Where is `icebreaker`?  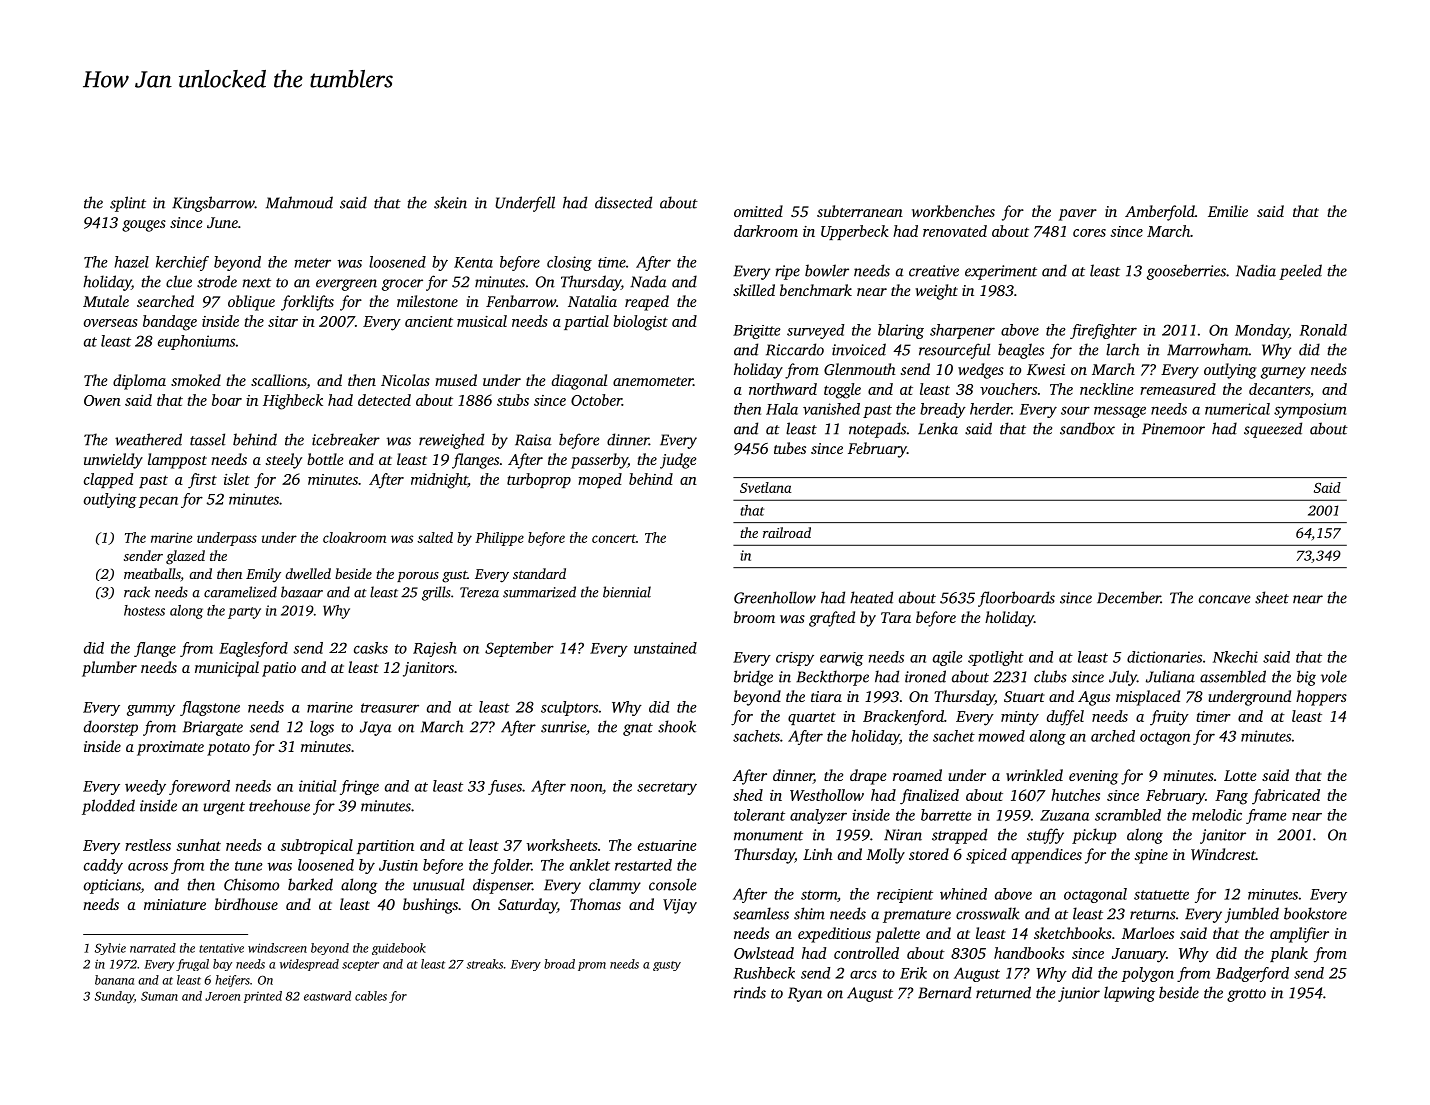 icebreaker is located at coordinates (346, 439).
